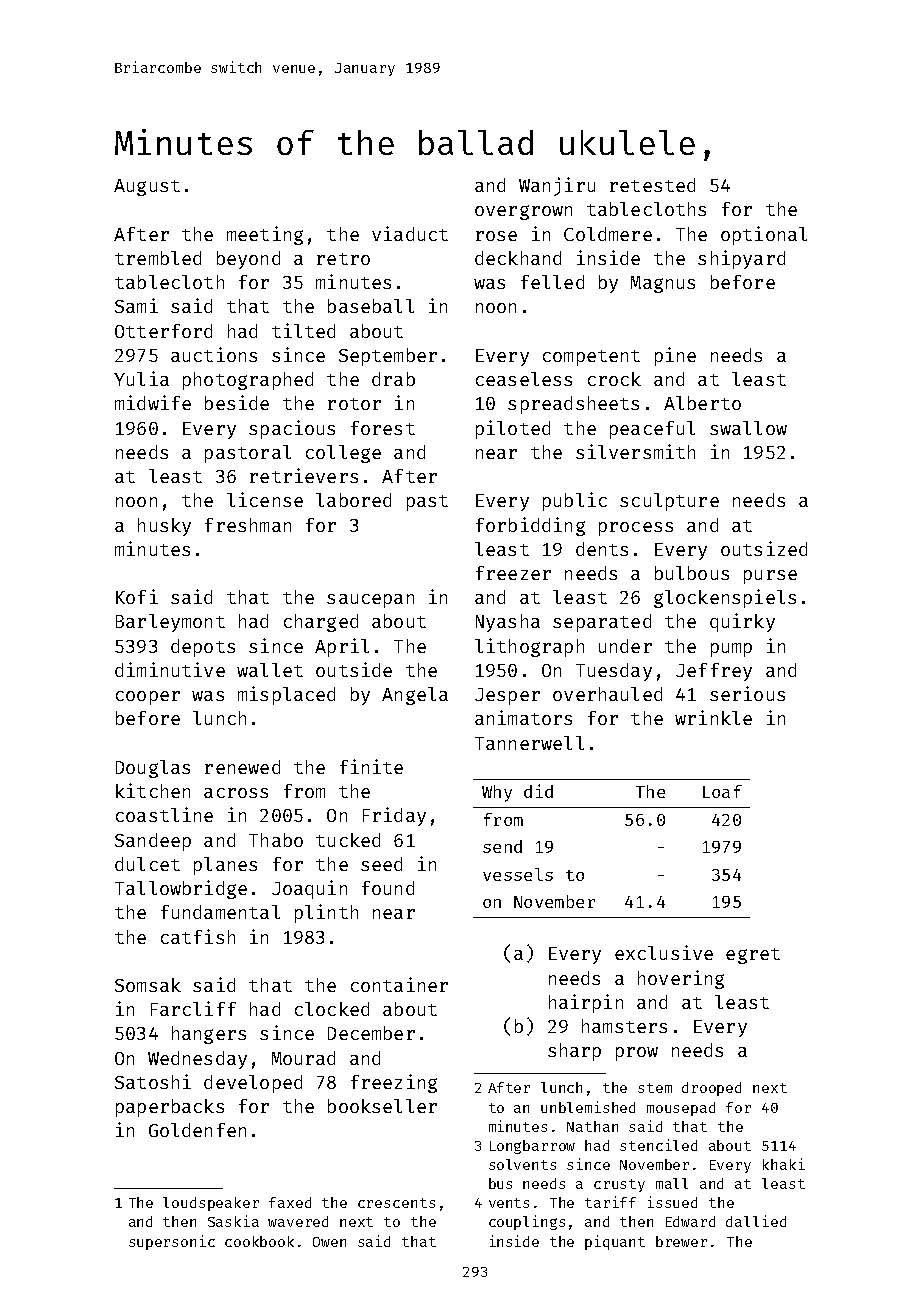 The height and width of the page is (1308, 924). I want to click on labored, so click(353, 500).
